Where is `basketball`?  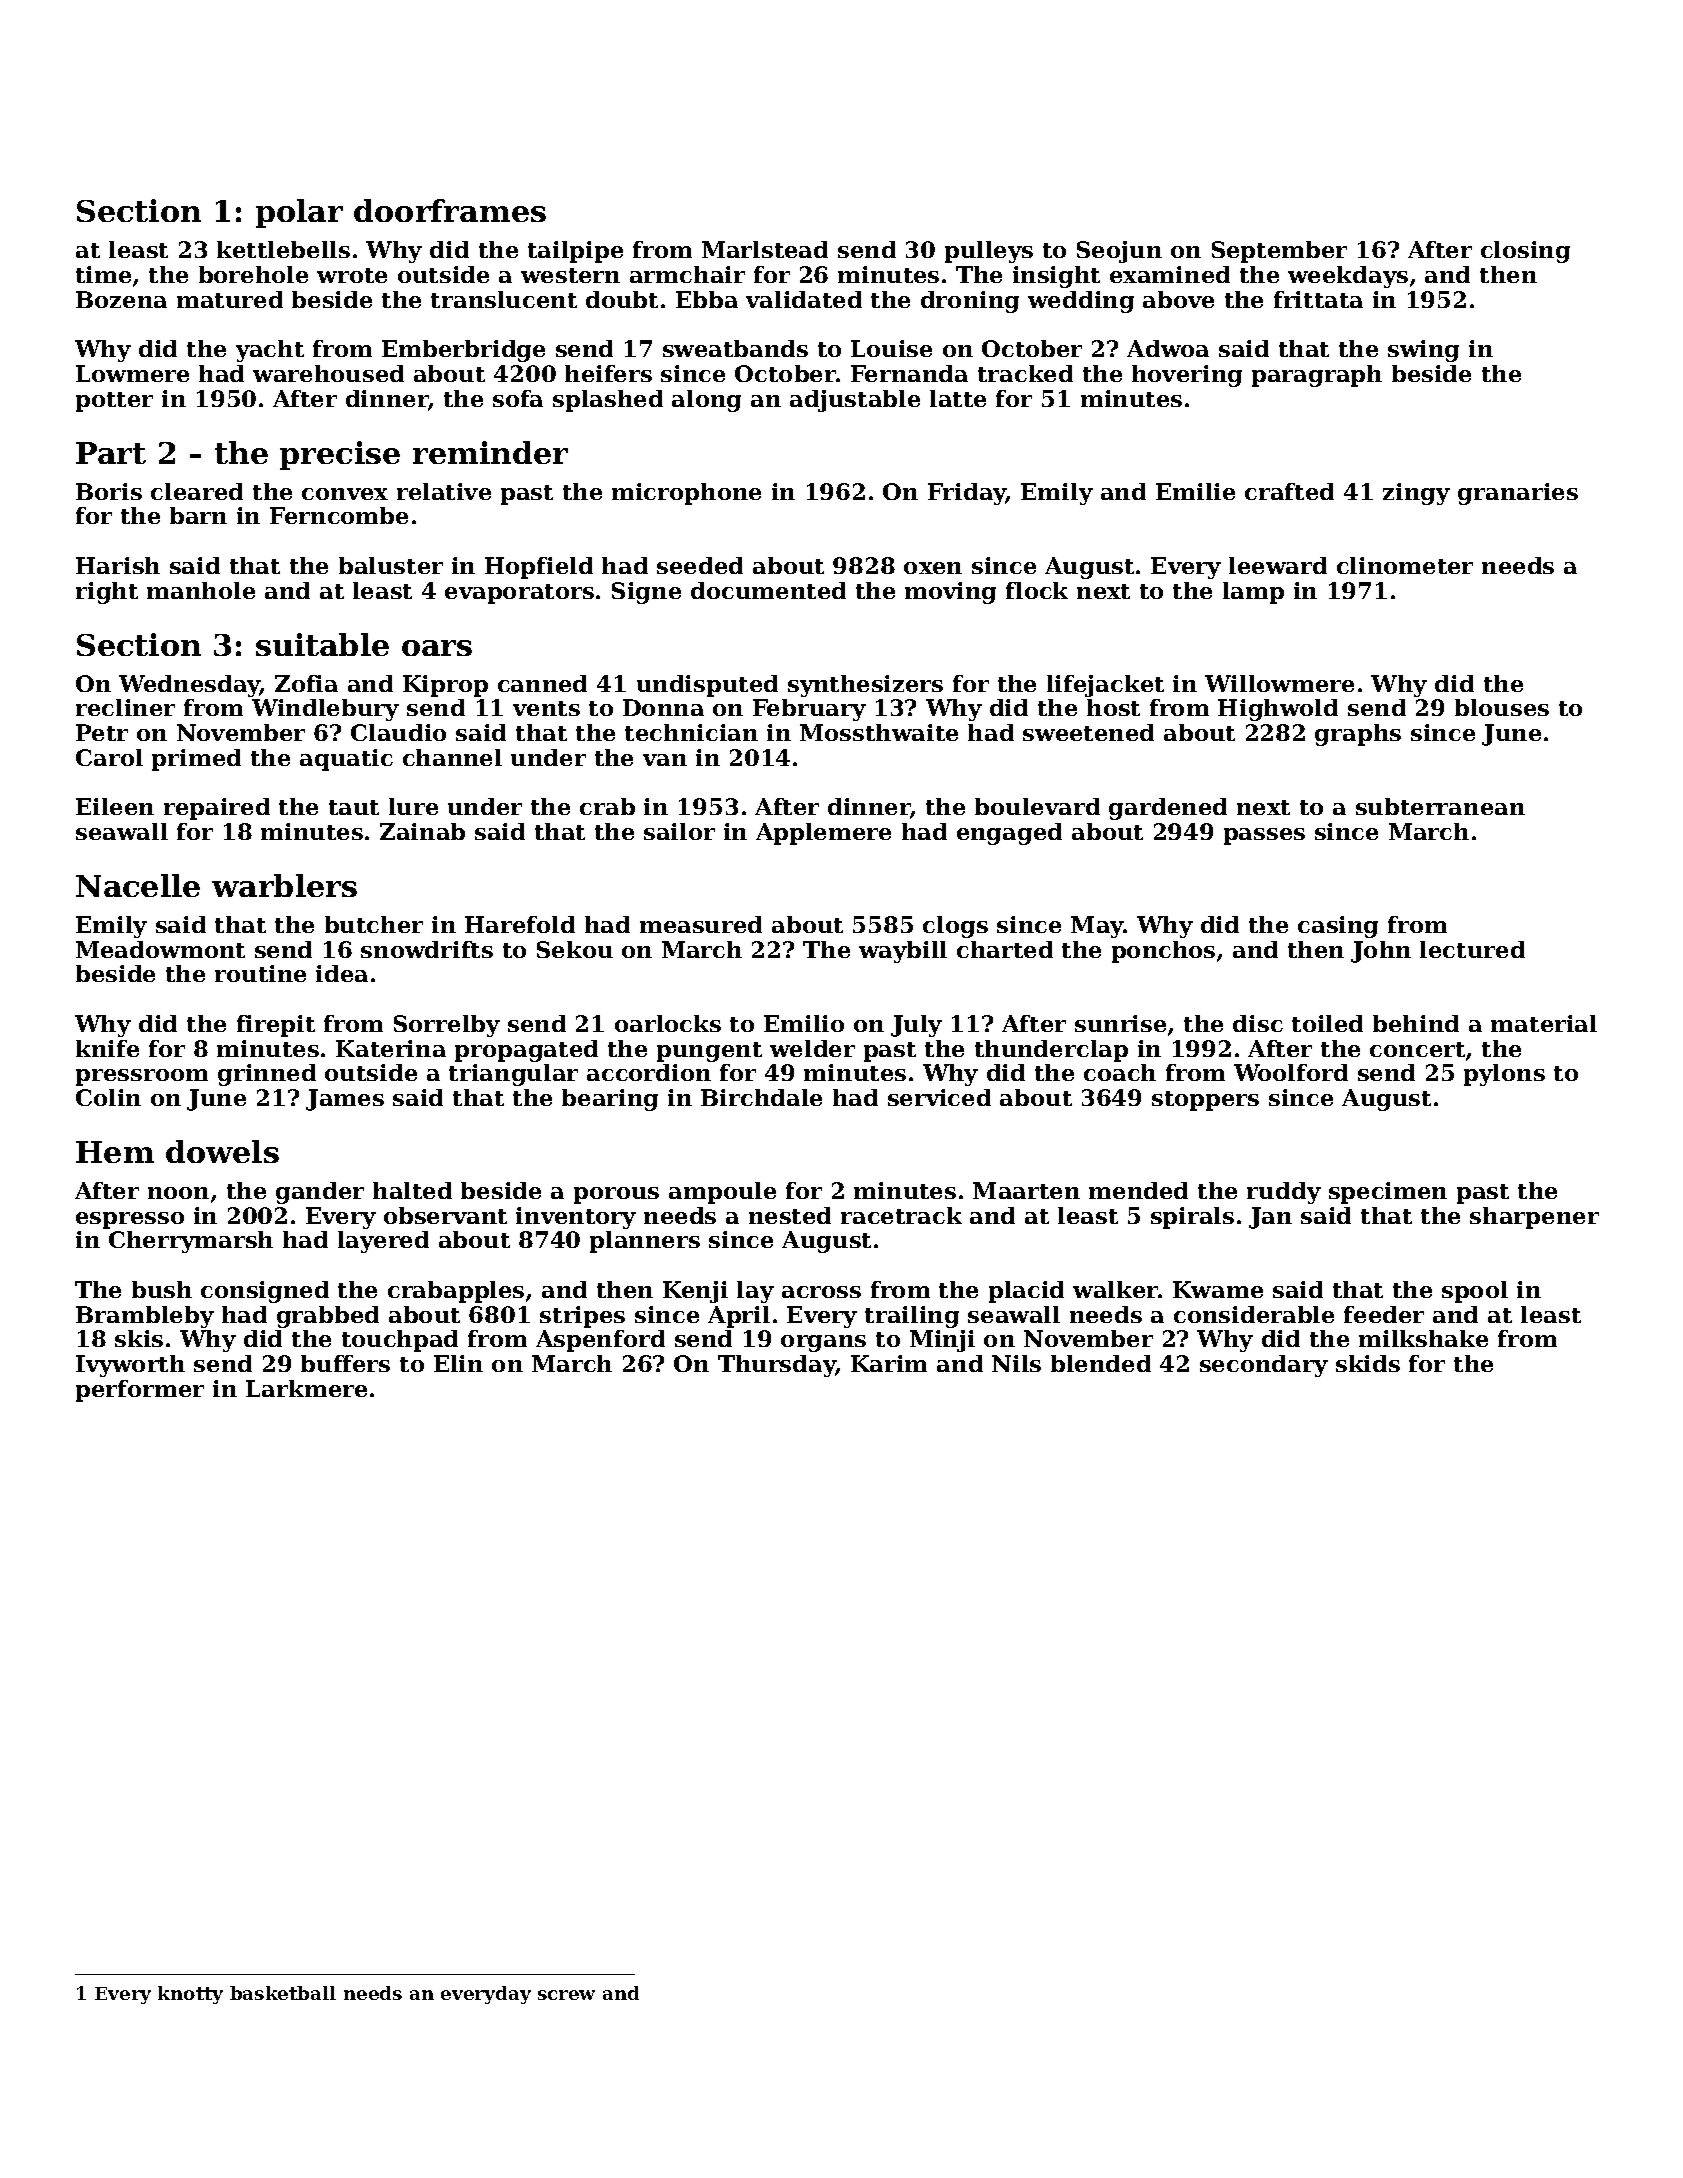 basketball is located at coordinates (283, 1993).
